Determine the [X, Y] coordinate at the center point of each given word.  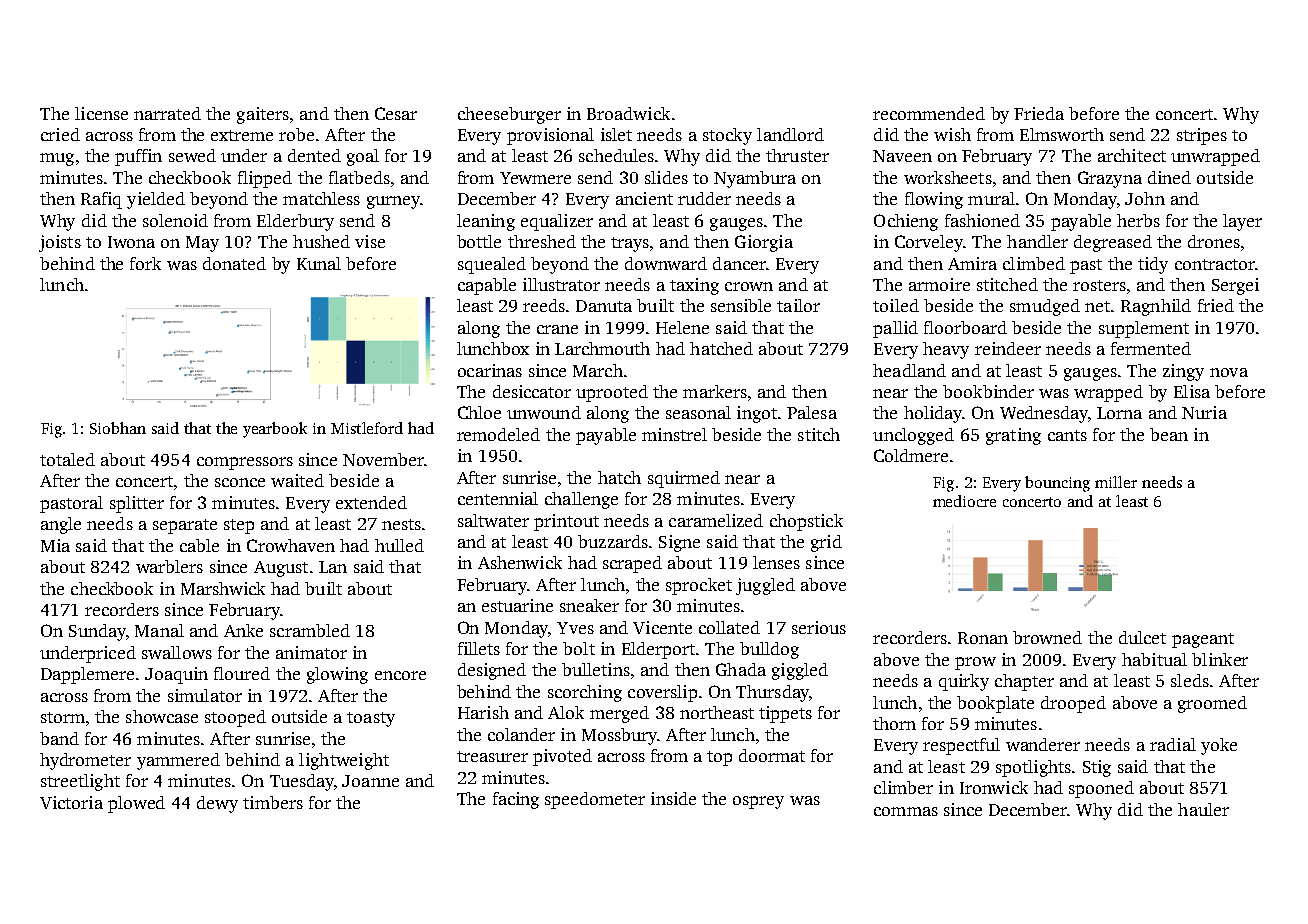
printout [566, 522]
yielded [156, 200]
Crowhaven [291, 545]
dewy [217, 804]
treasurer [492, 756]
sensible [741, 305]
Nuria [1204, 412]
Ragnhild [1156, 307]
